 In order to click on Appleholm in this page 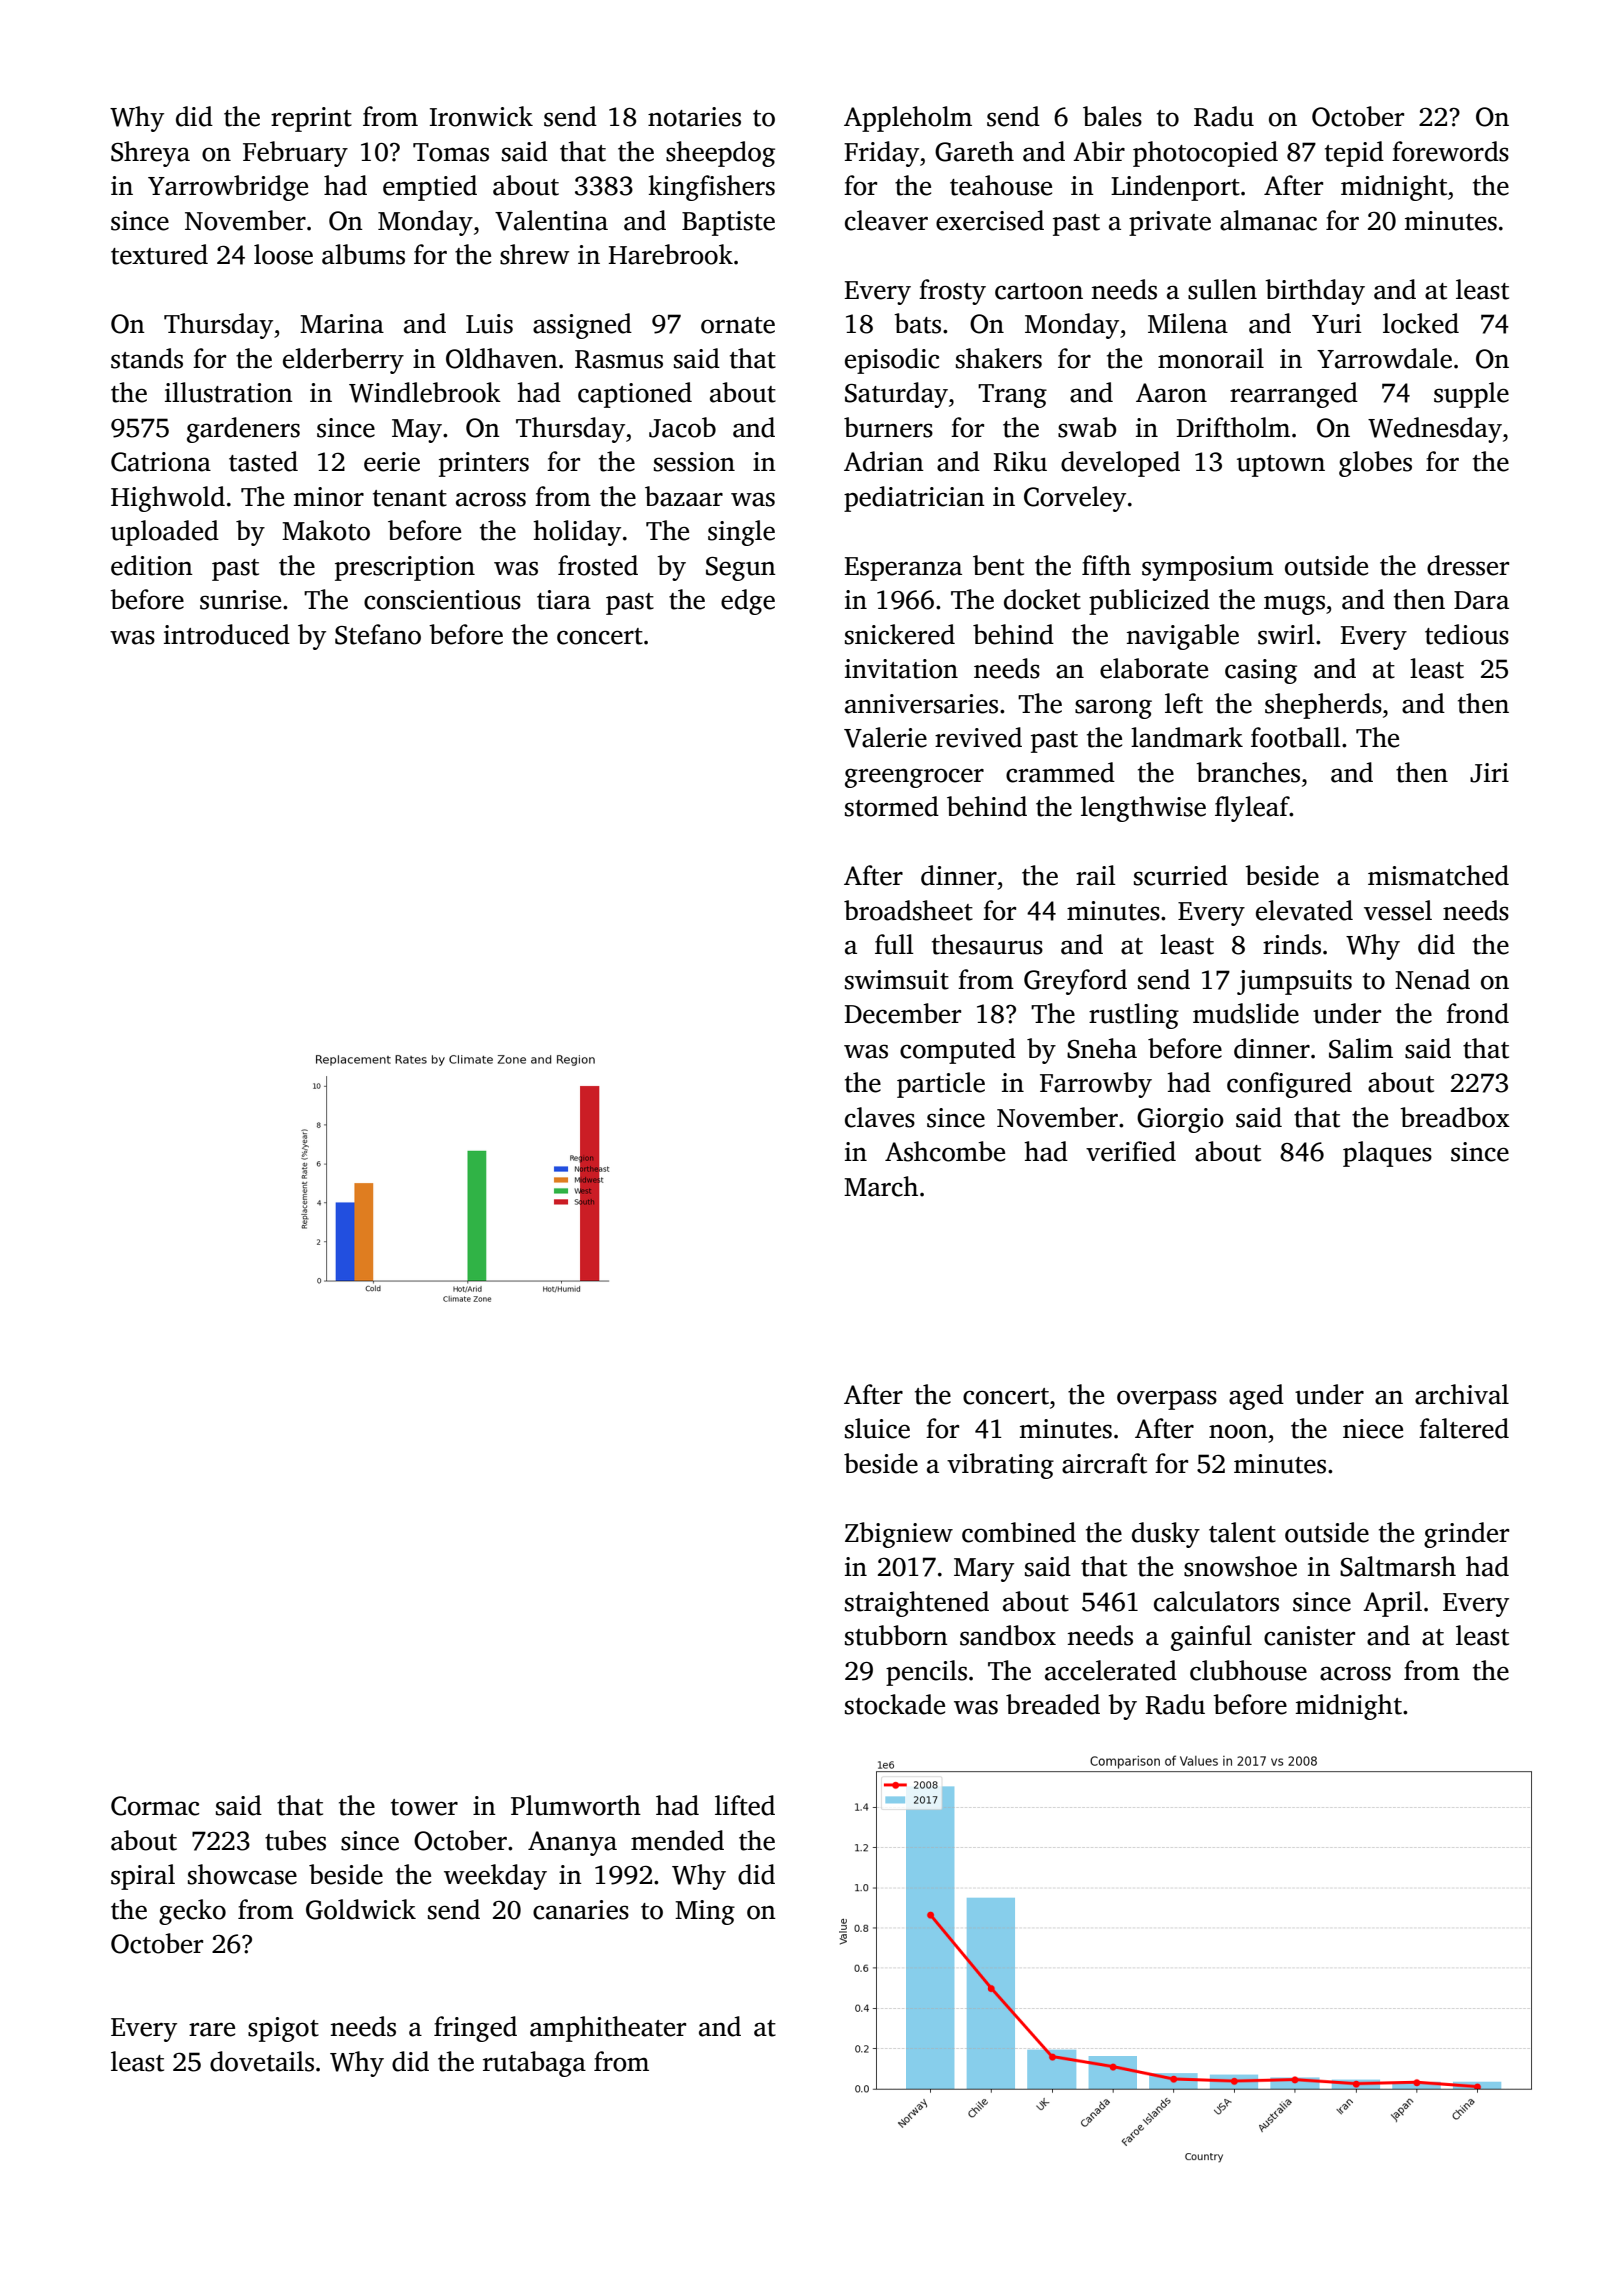, I will do `click(908, 119)`.
